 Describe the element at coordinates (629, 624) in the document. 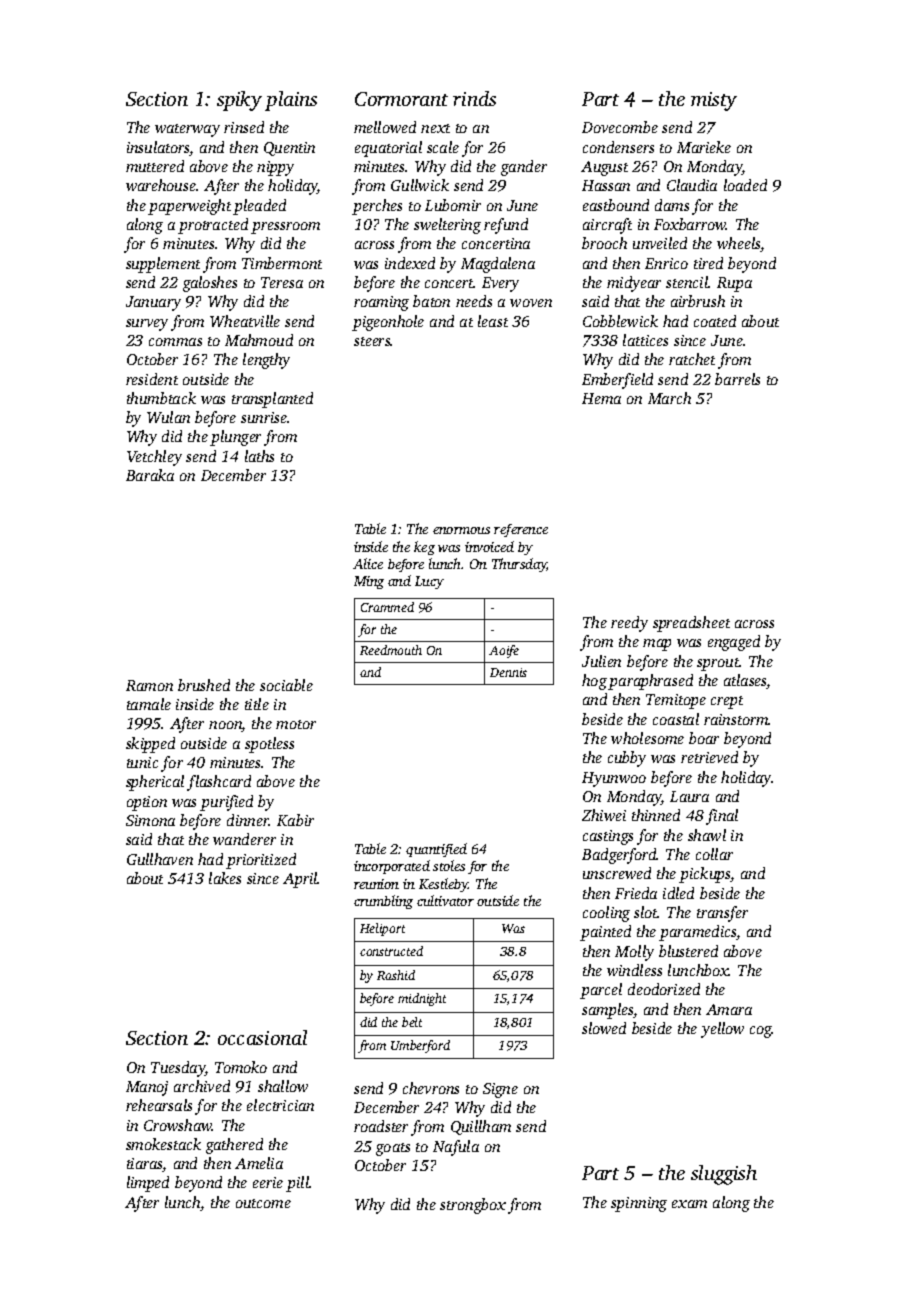

I see `reedy` at that location.
